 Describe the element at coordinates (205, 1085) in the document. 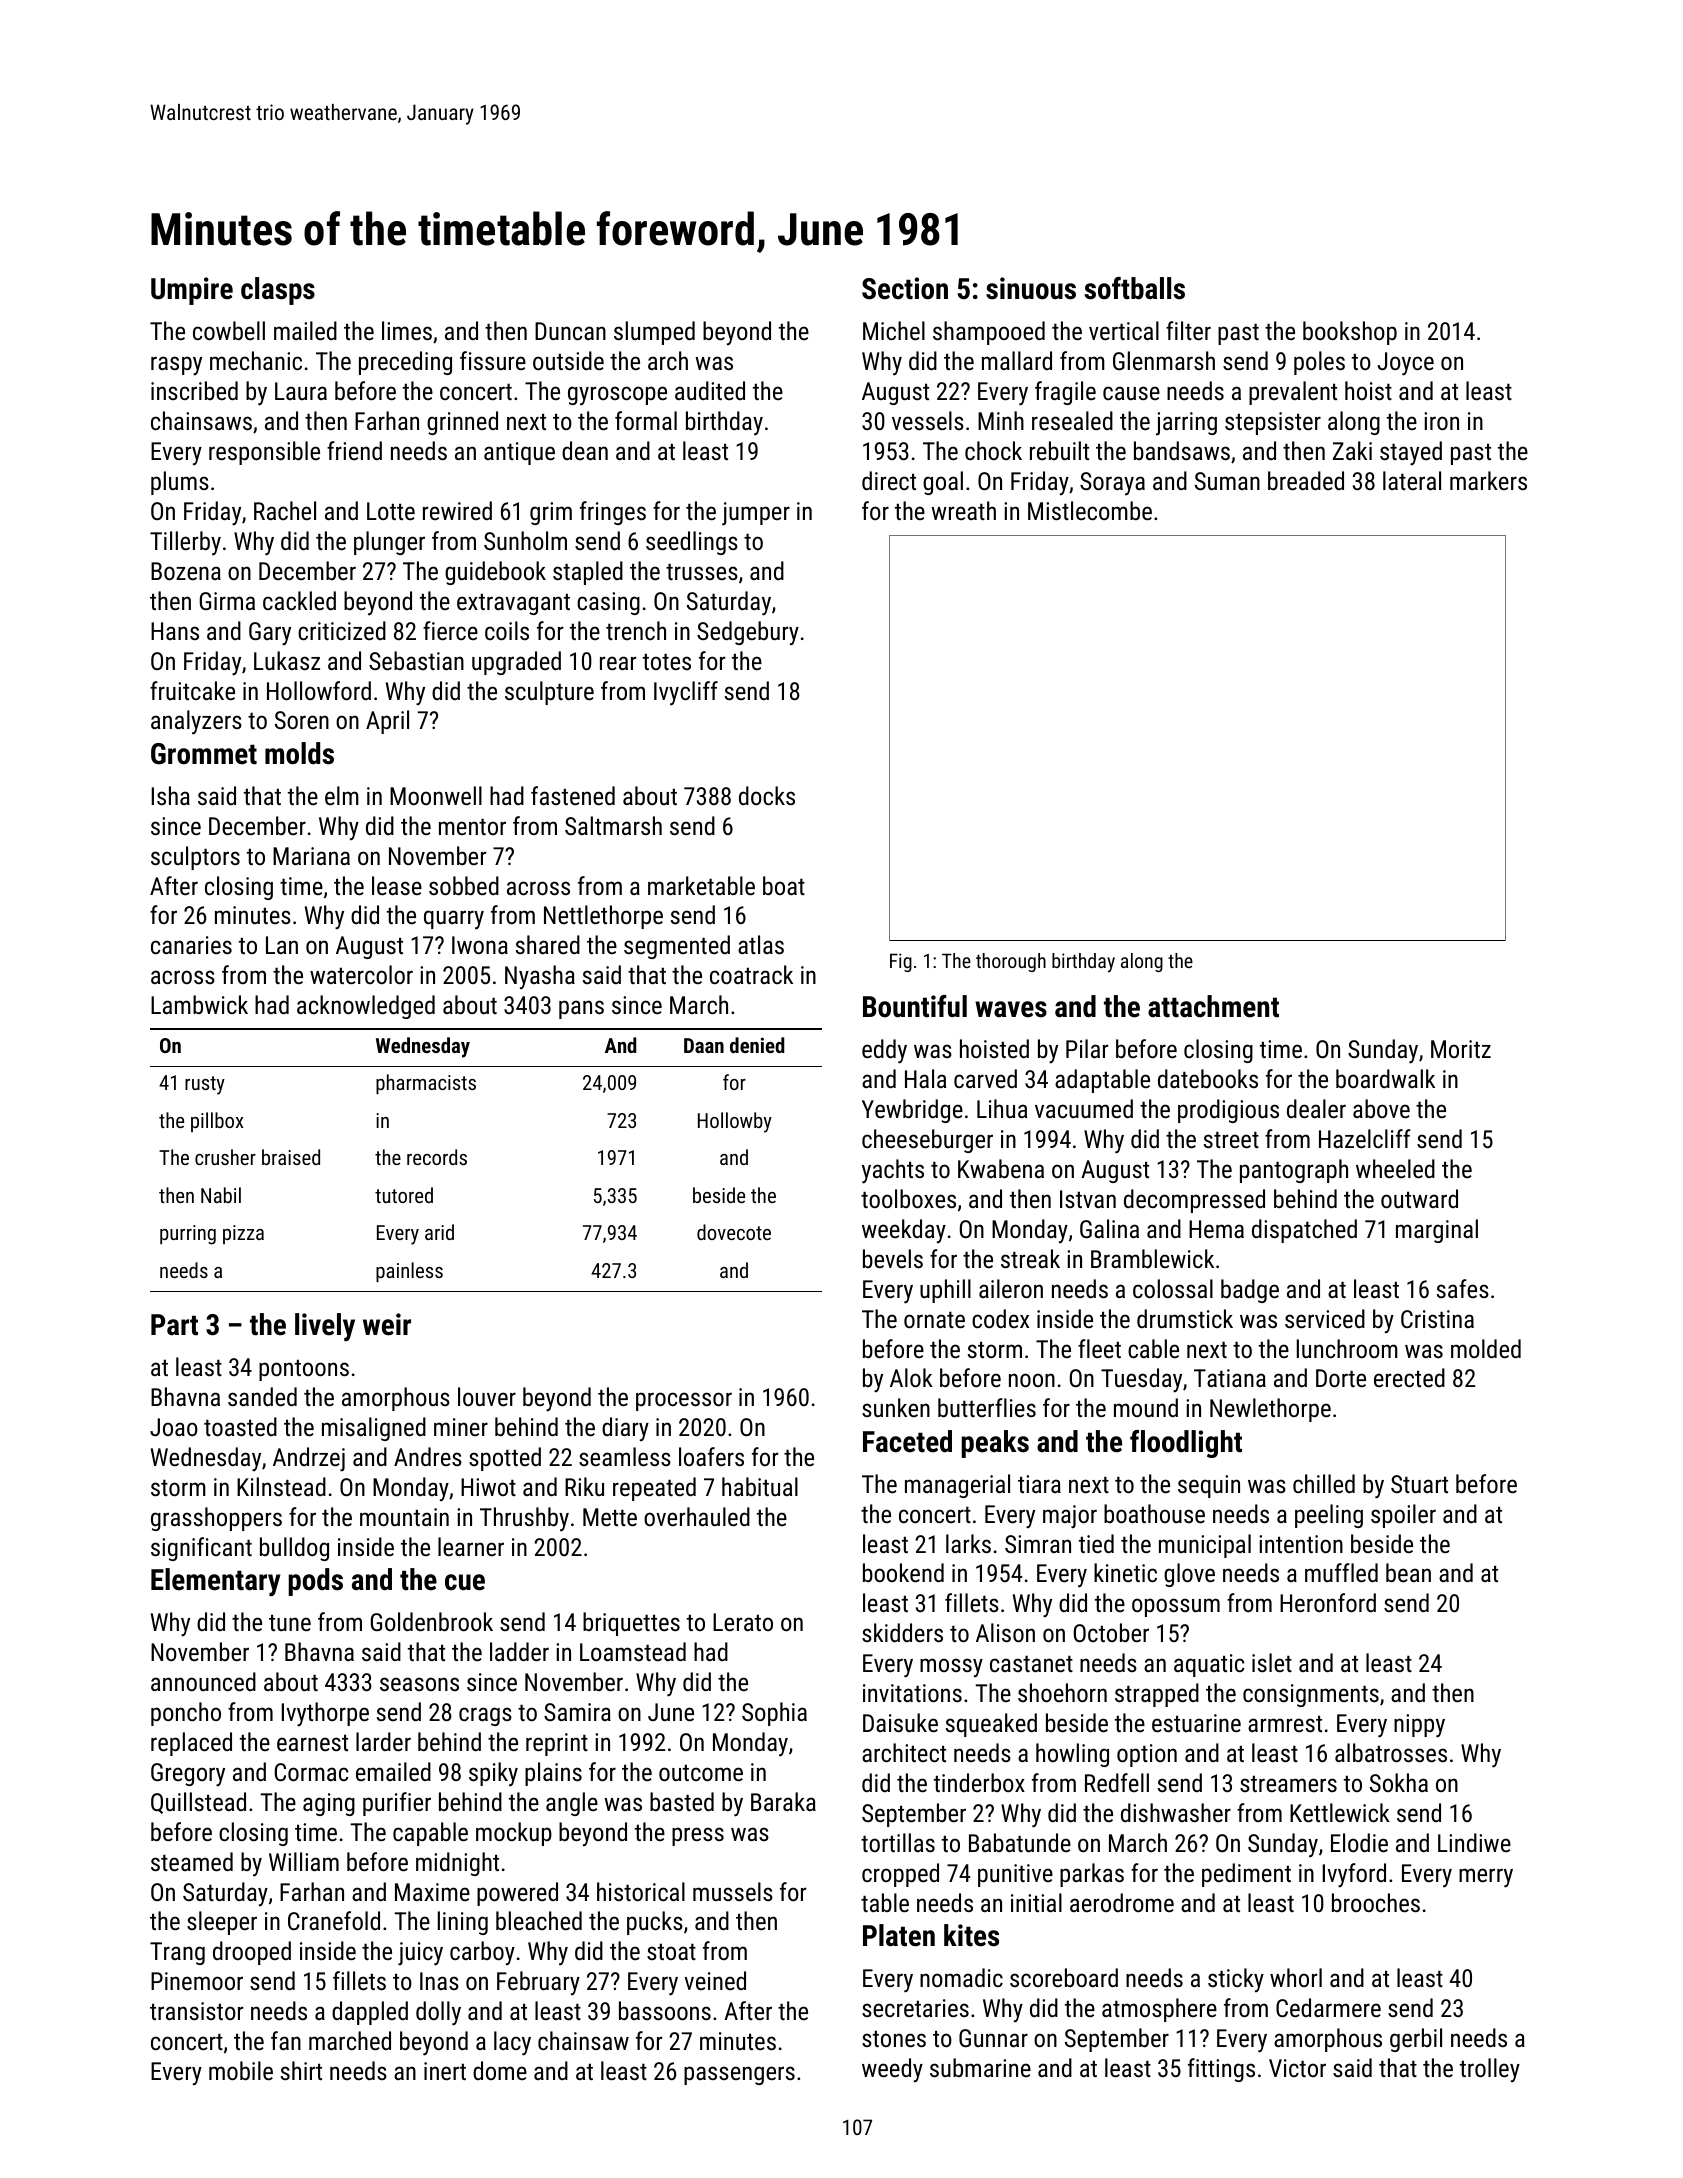

I see `rusty` at that location.
